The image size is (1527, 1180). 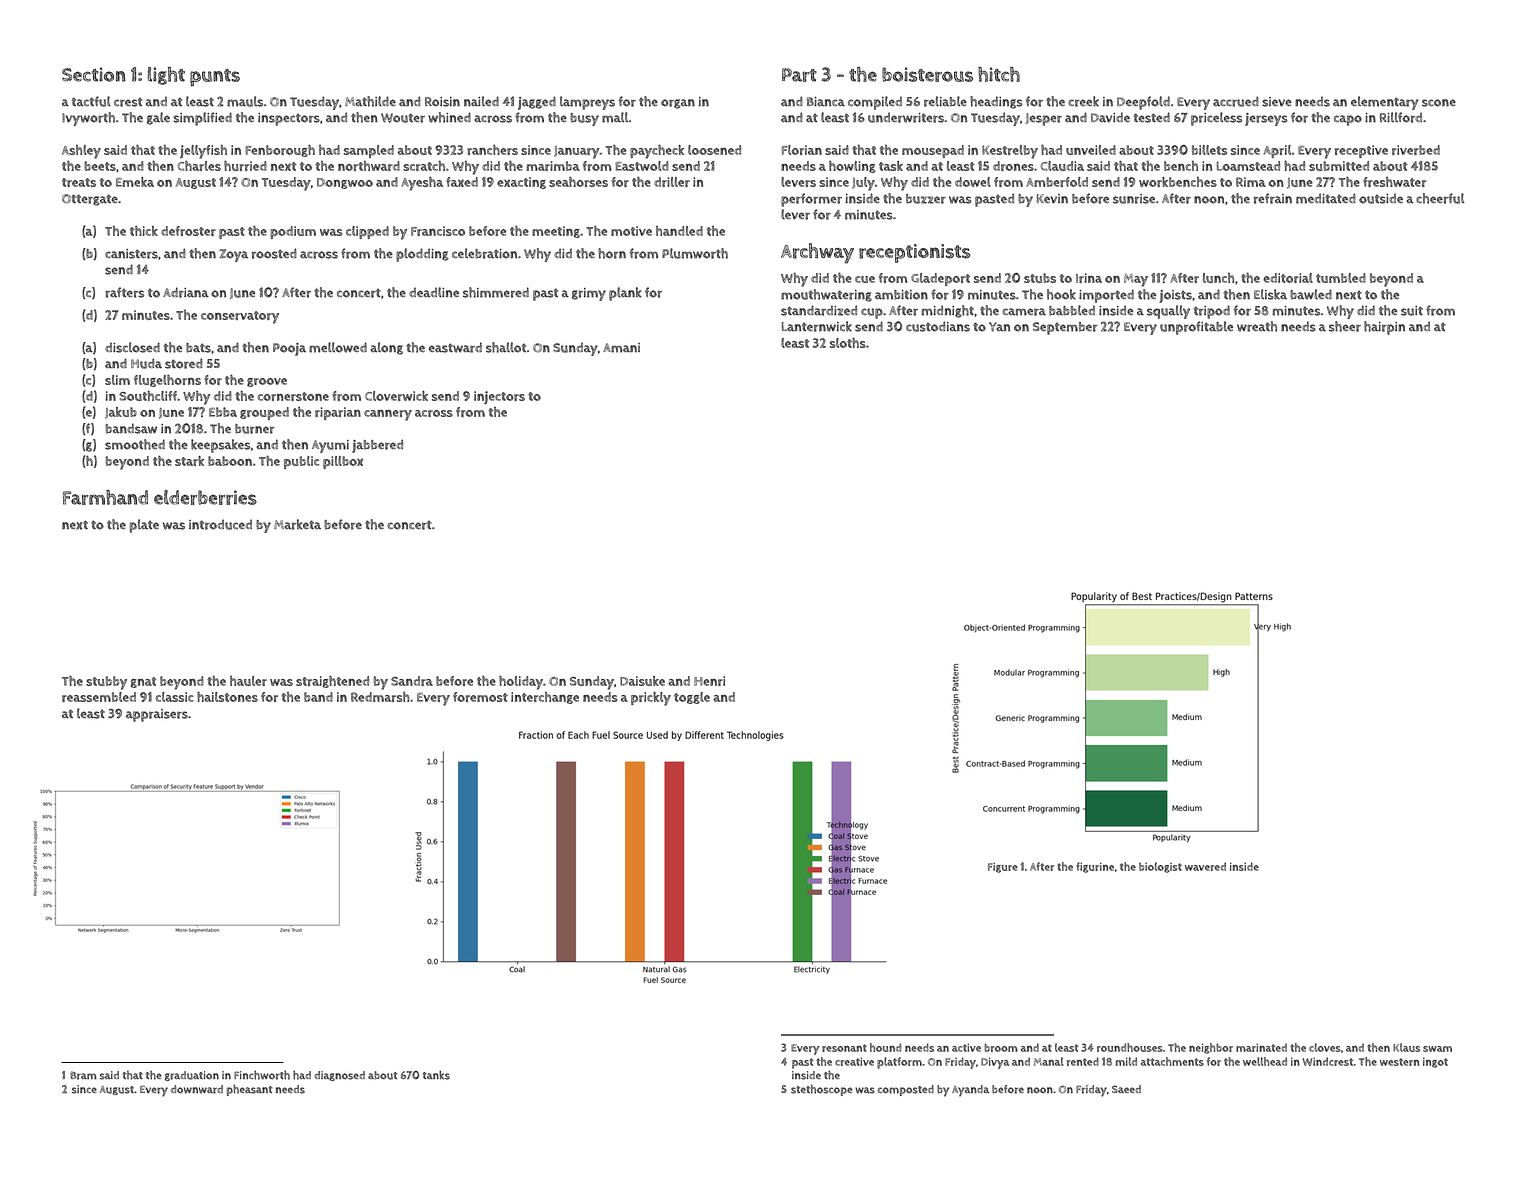 What do you see at coordinates (106, 683) in the screenshot?
I see `stubby` at bounding box center [106, 683].
